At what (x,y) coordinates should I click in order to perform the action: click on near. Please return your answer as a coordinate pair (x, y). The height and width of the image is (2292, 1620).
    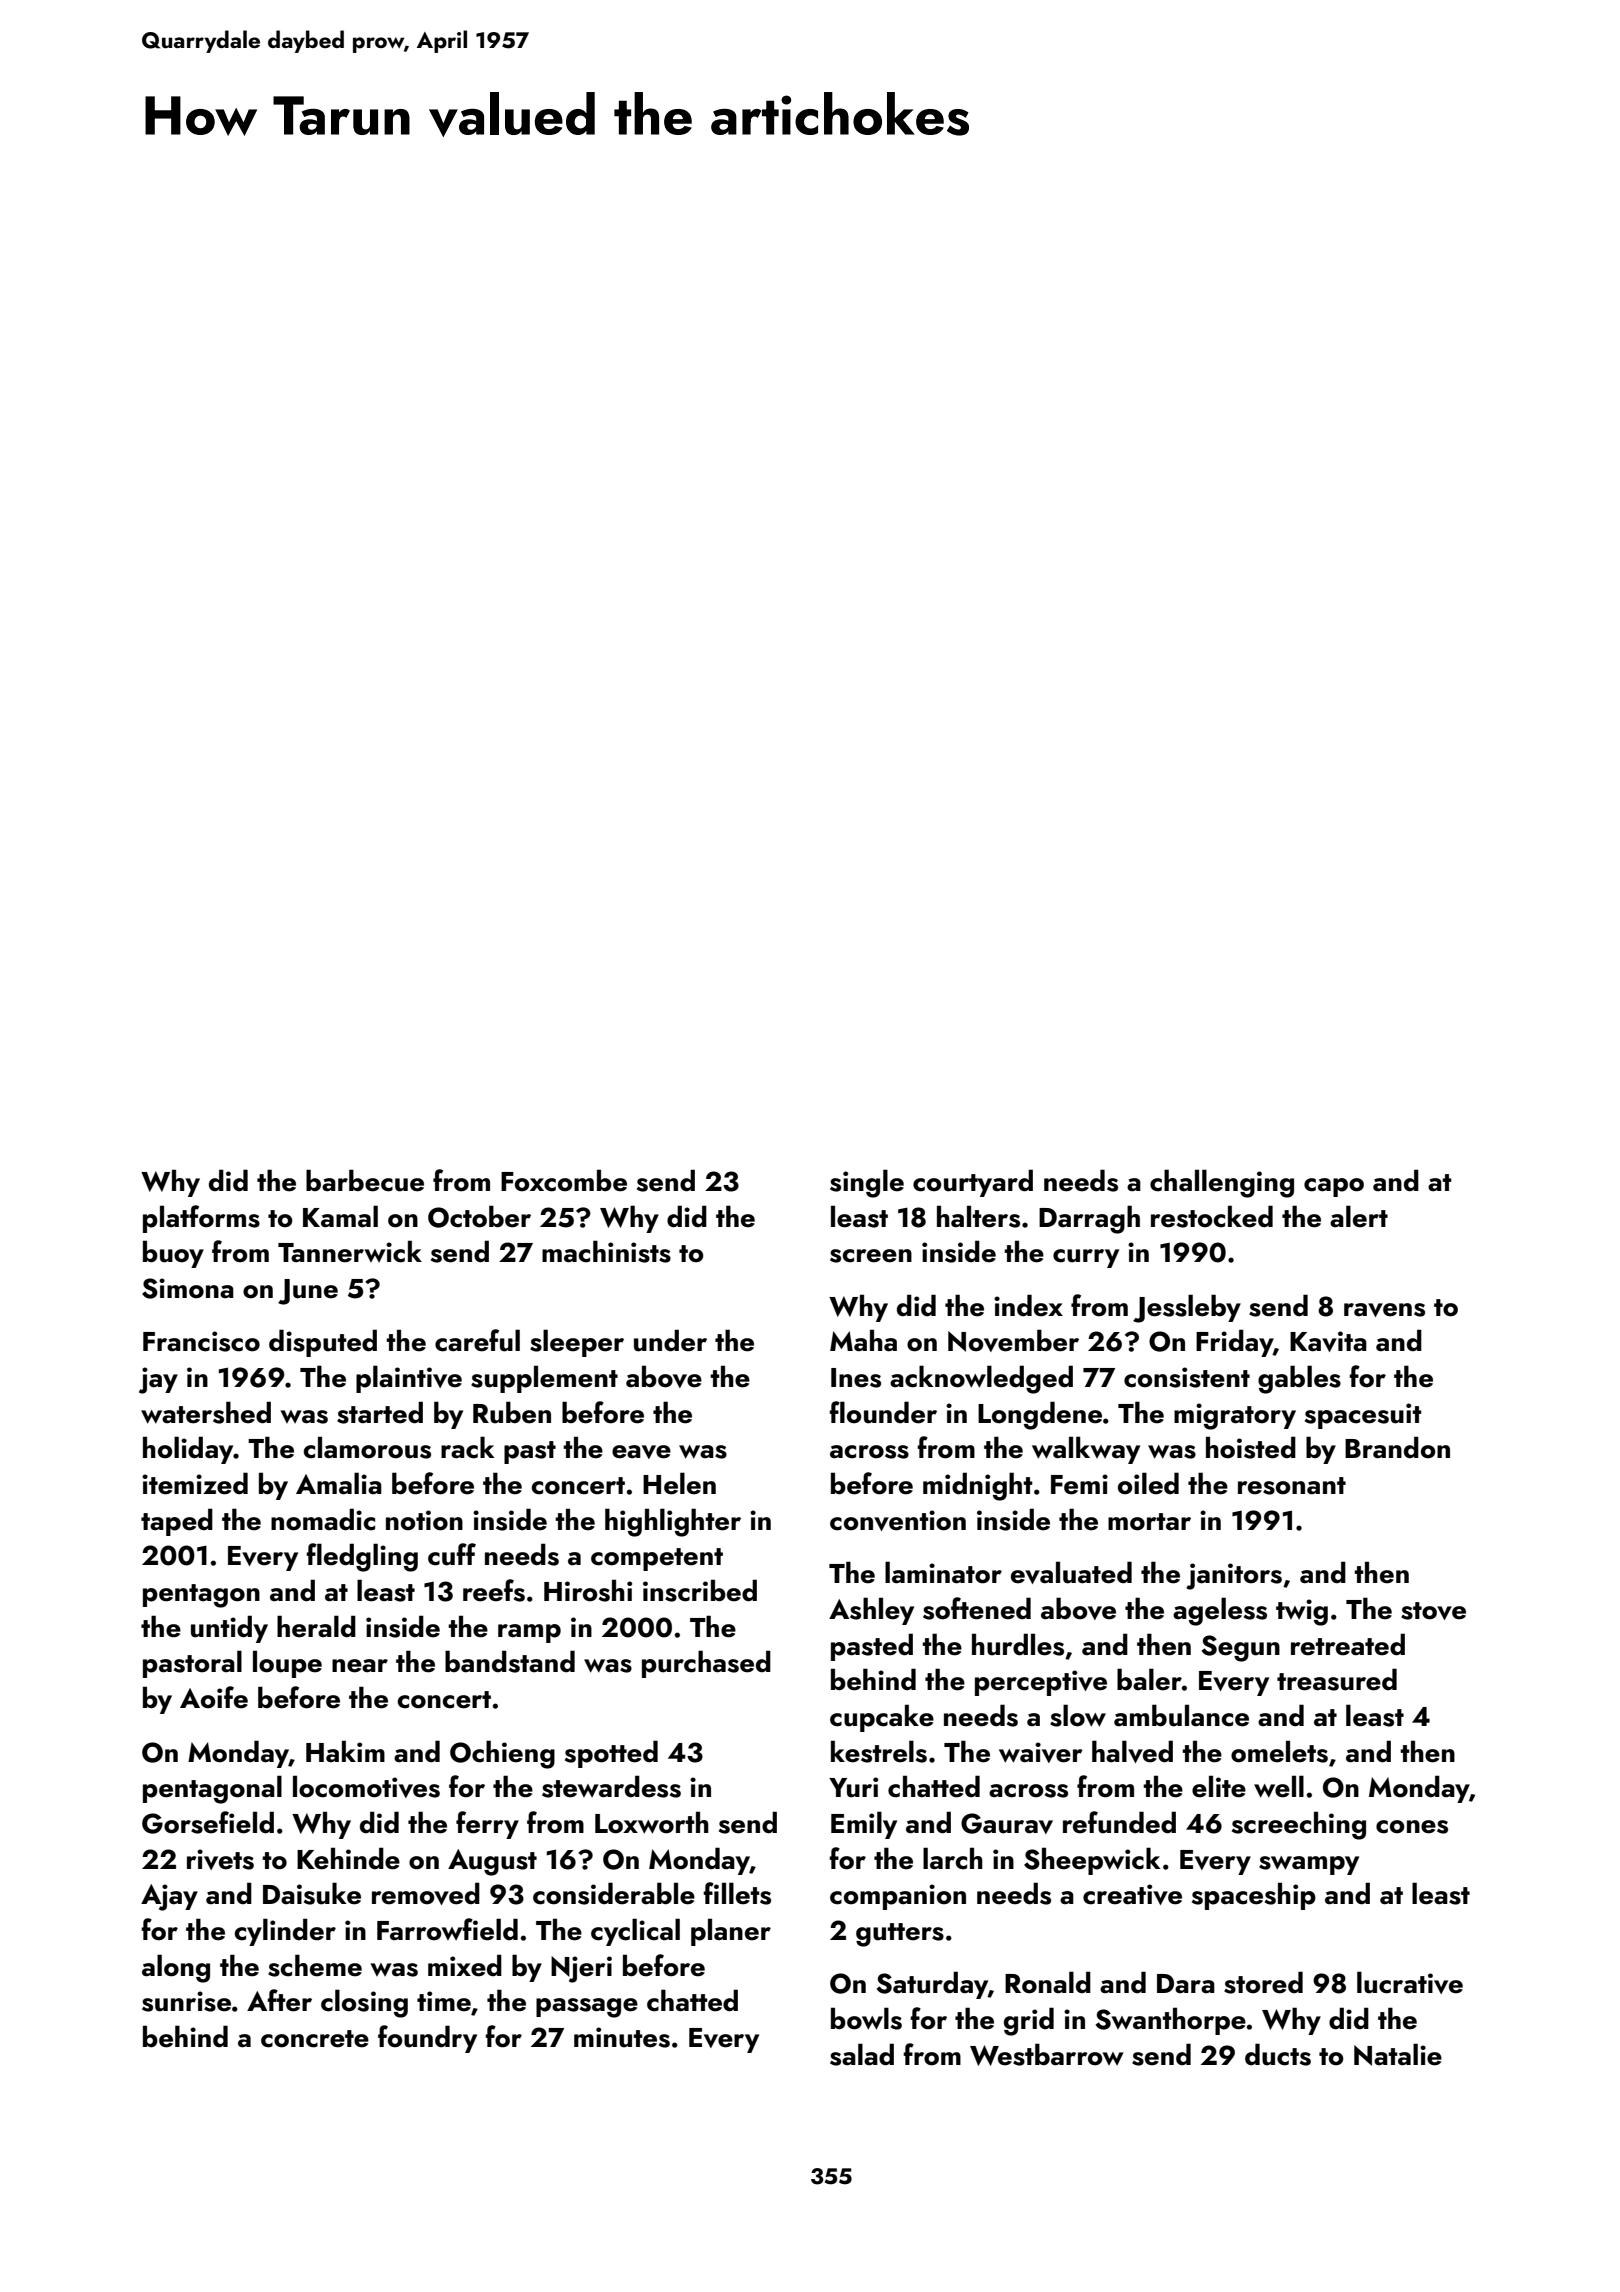
    Looking at the image, I should click on (360, 1666).
